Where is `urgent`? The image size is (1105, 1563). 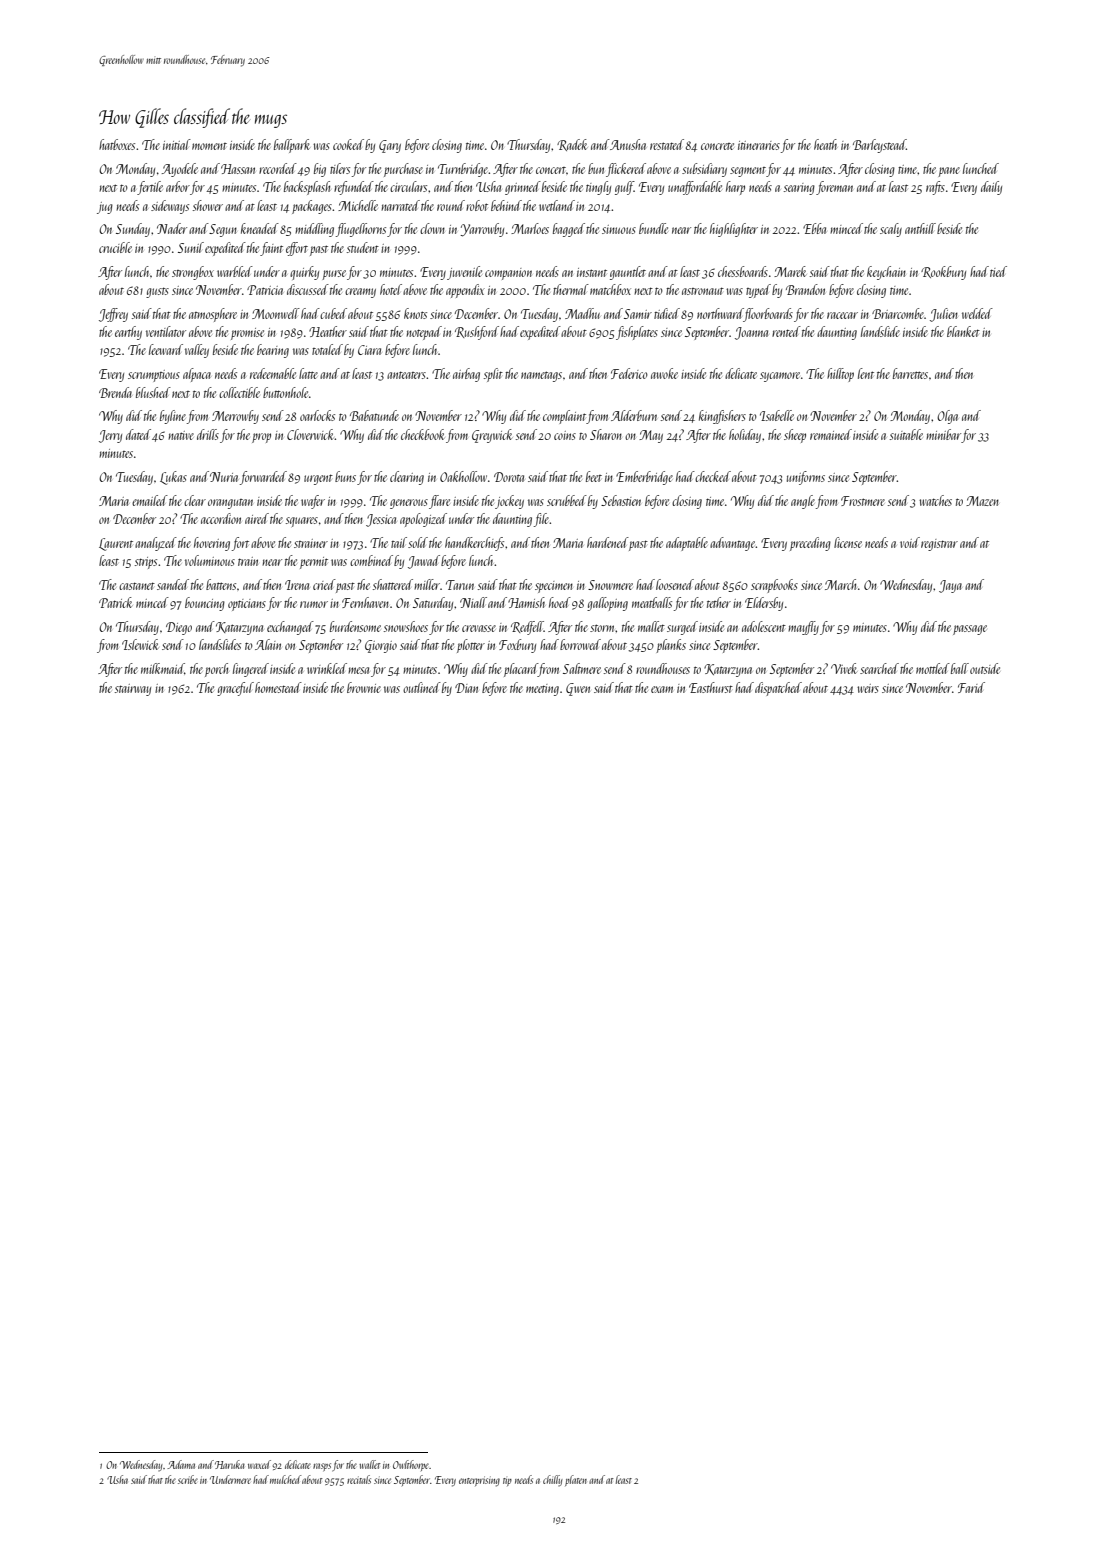
urgent is located at coordinates (318, 479).
